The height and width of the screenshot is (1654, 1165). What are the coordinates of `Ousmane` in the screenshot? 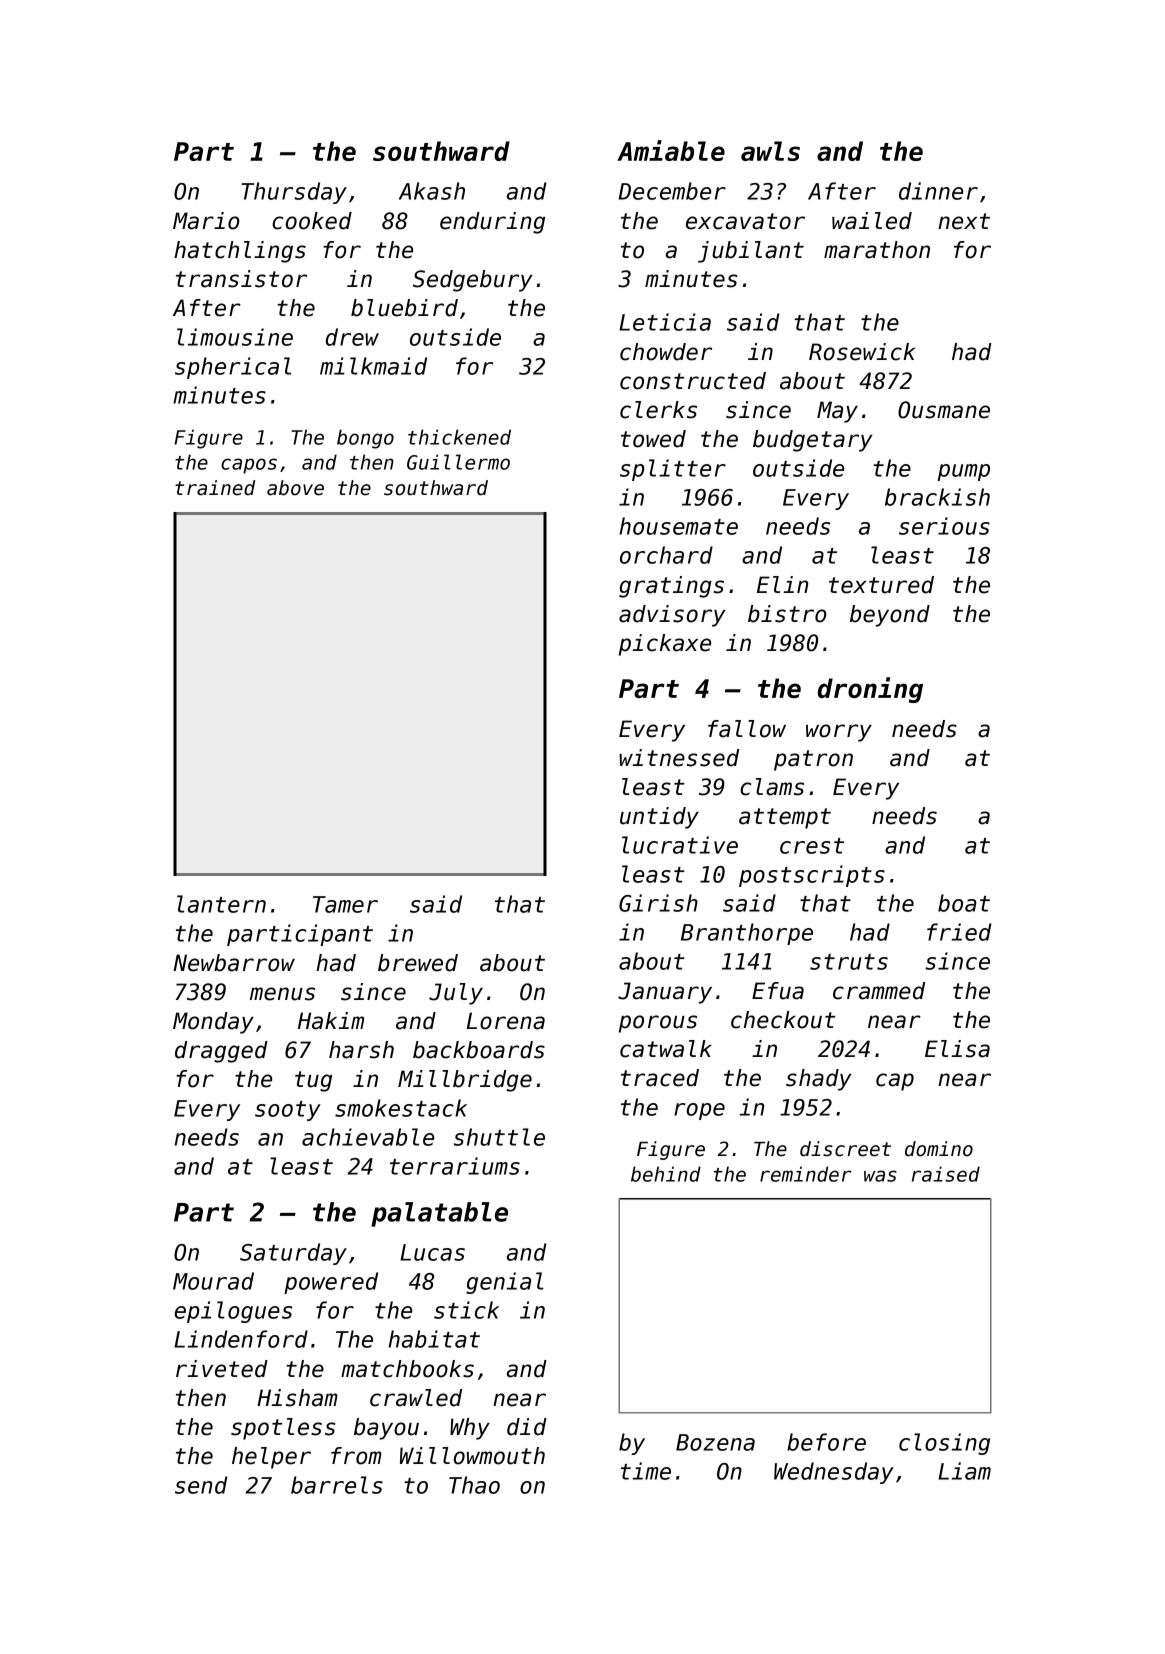 It's located at (944, 410).
